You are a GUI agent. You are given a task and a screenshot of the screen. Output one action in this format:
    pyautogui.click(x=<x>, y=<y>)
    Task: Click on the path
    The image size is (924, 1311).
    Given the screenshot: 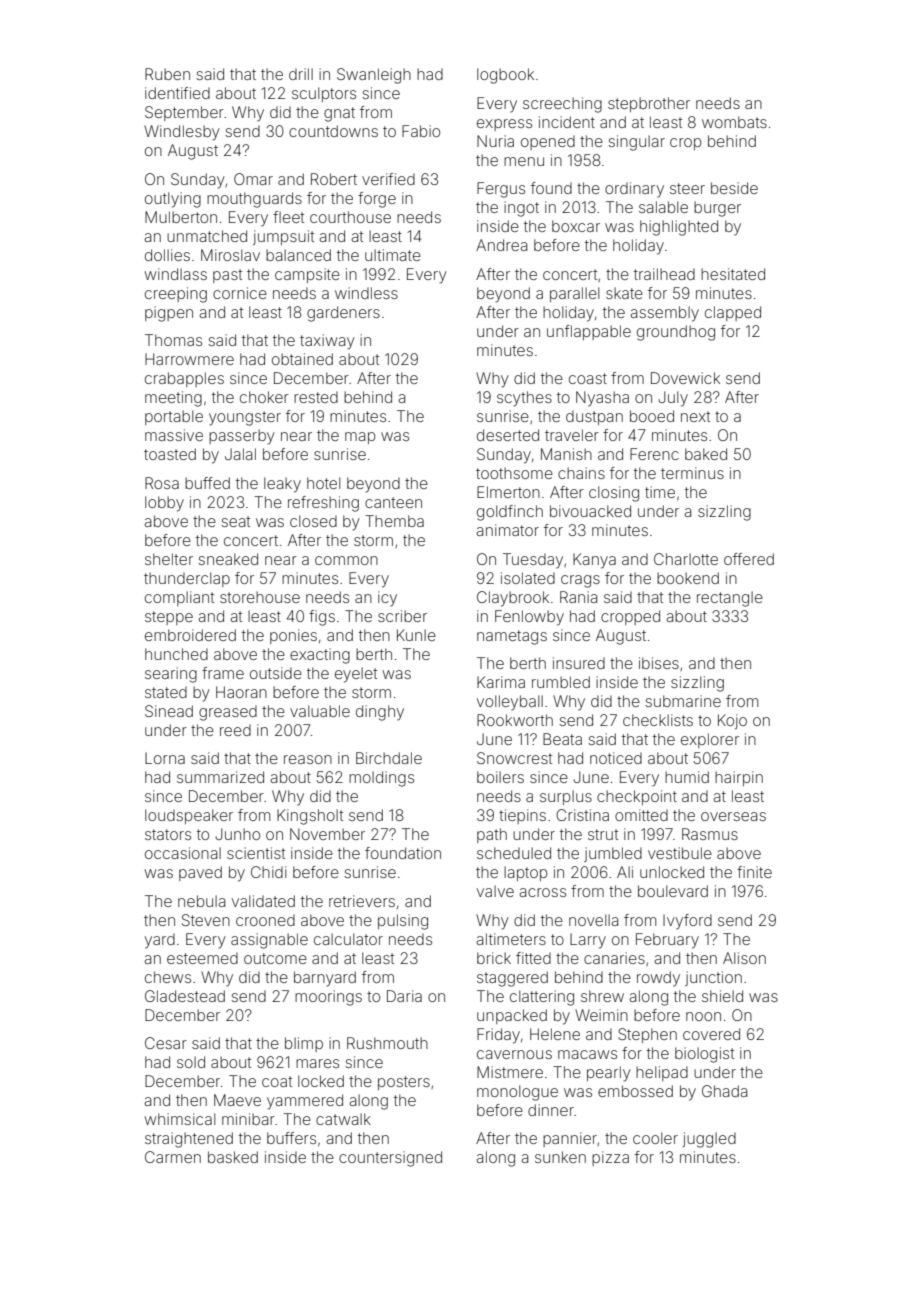 What is the action you would take?
    pyautogui.click(x=492, y=835)
